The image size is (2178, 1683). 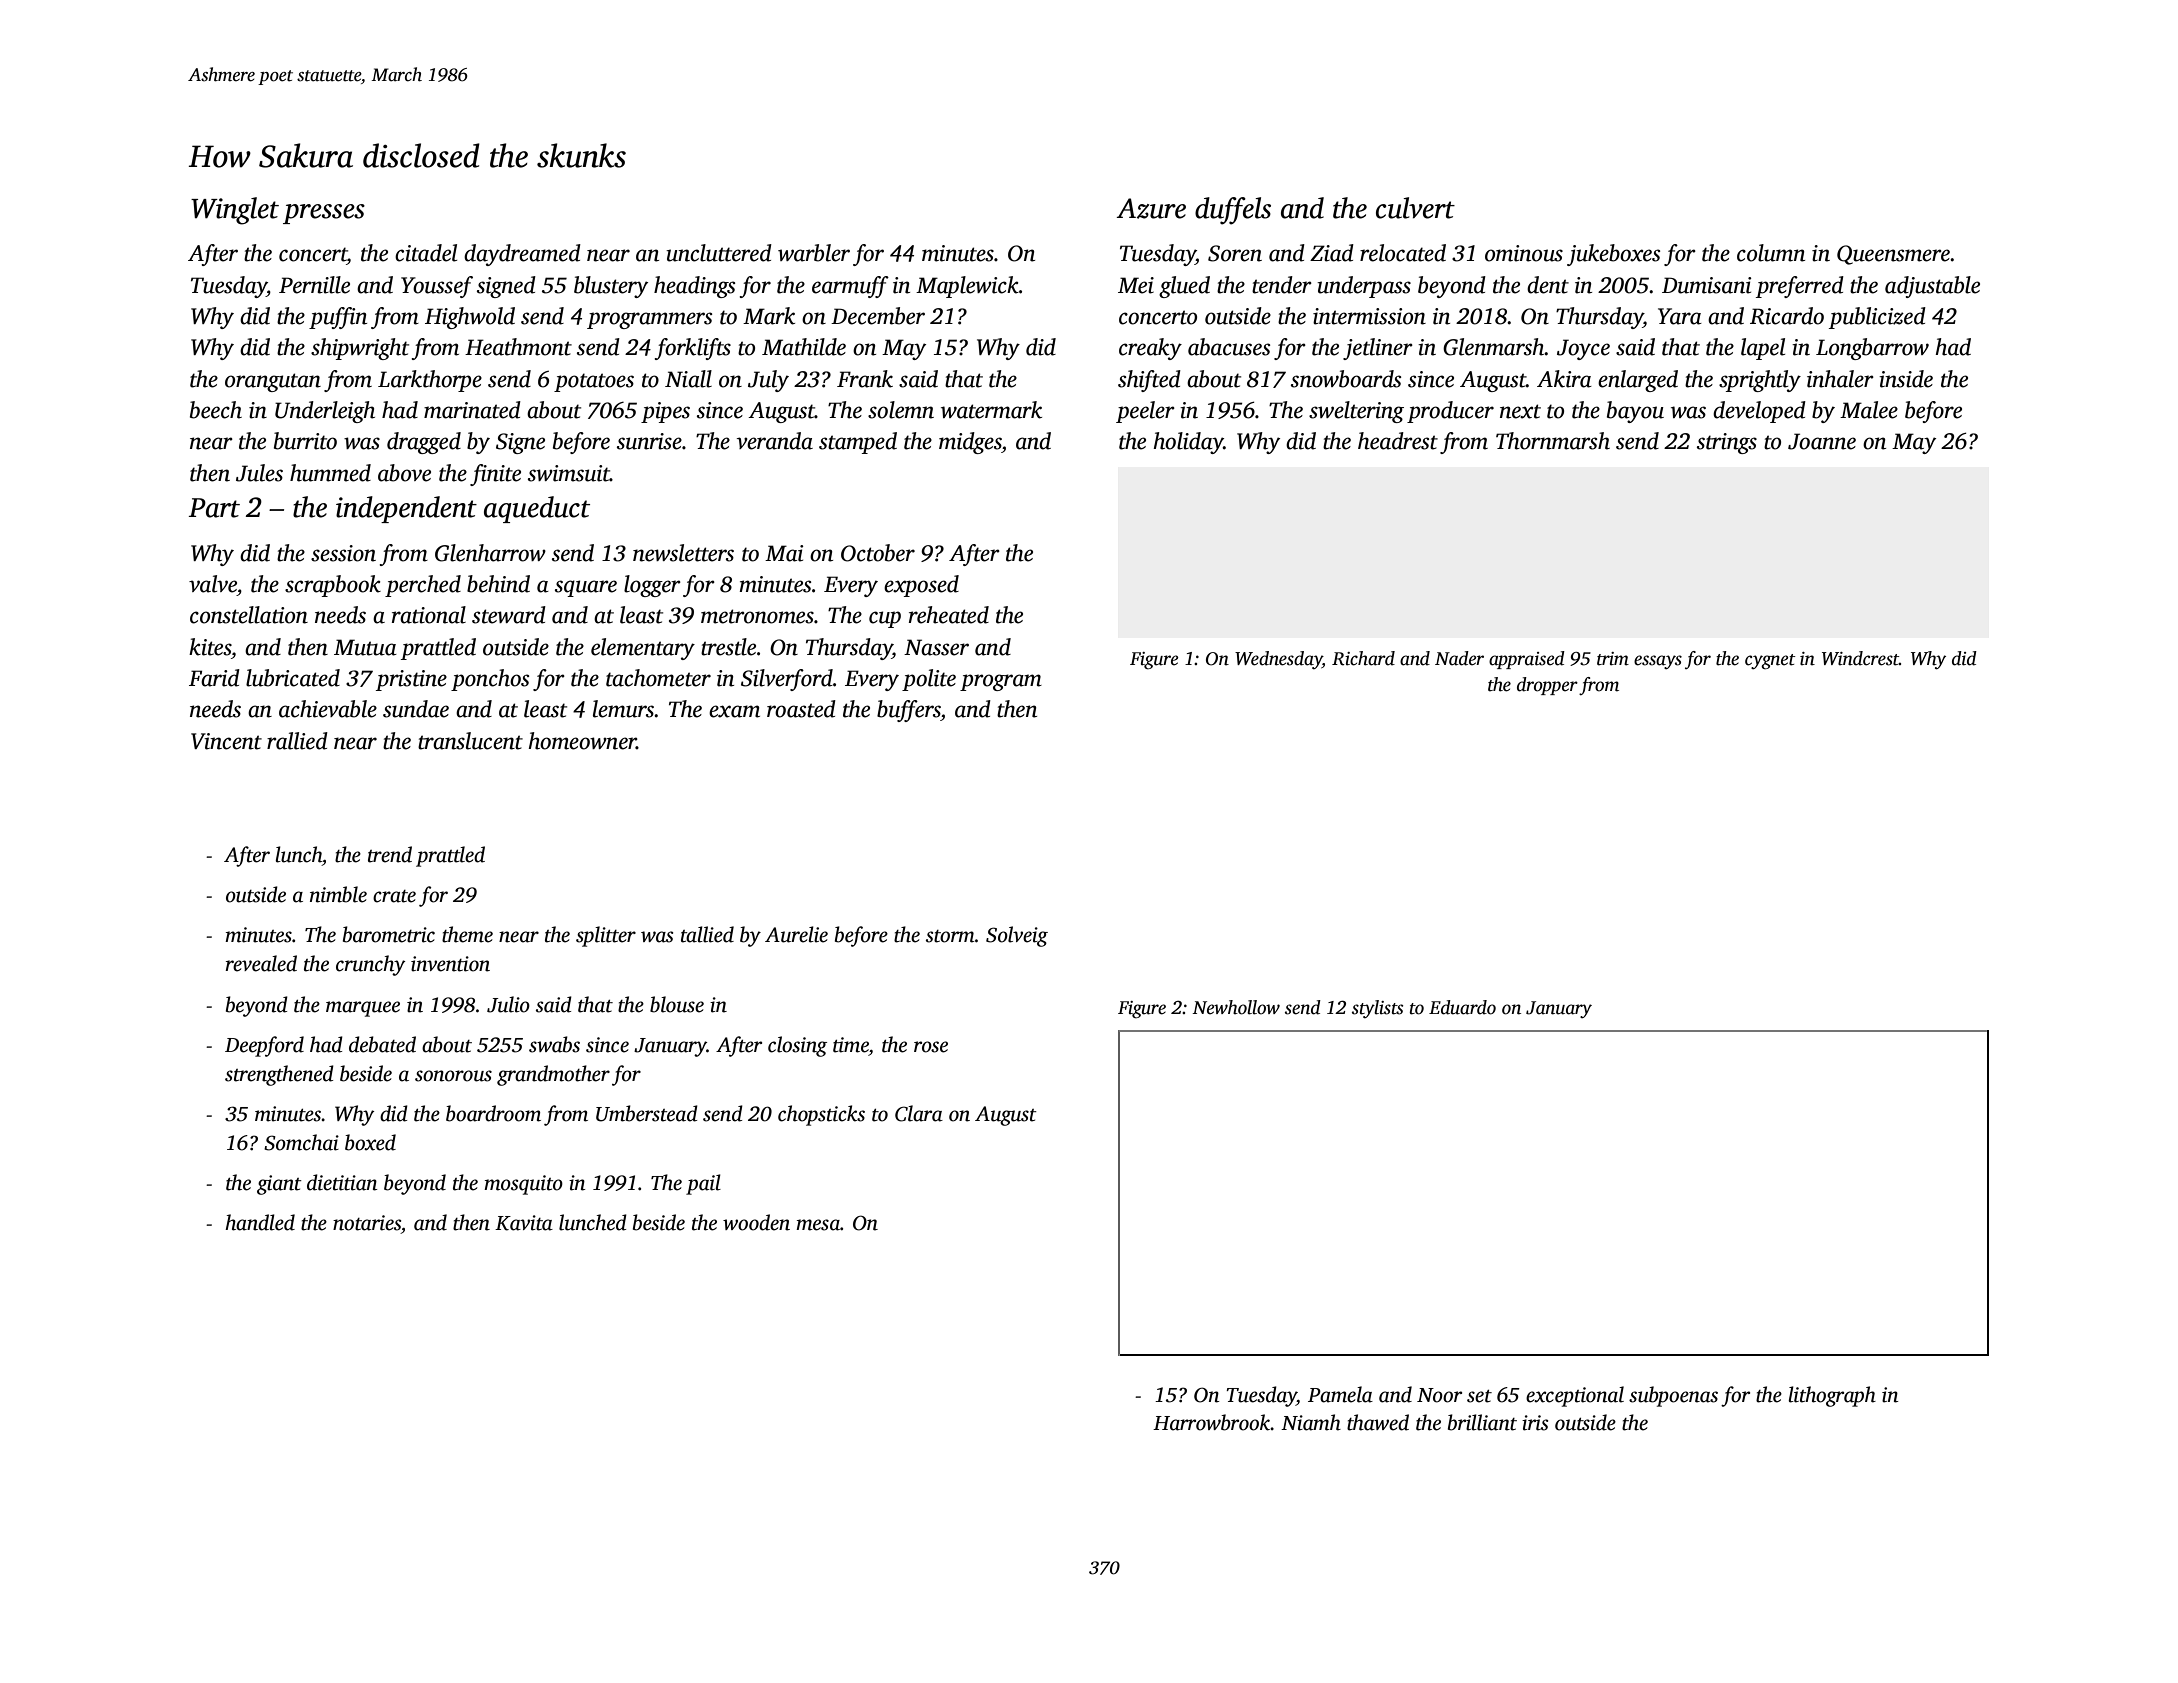 I want to click on Niamh, so click(x=1311, y=1422).
